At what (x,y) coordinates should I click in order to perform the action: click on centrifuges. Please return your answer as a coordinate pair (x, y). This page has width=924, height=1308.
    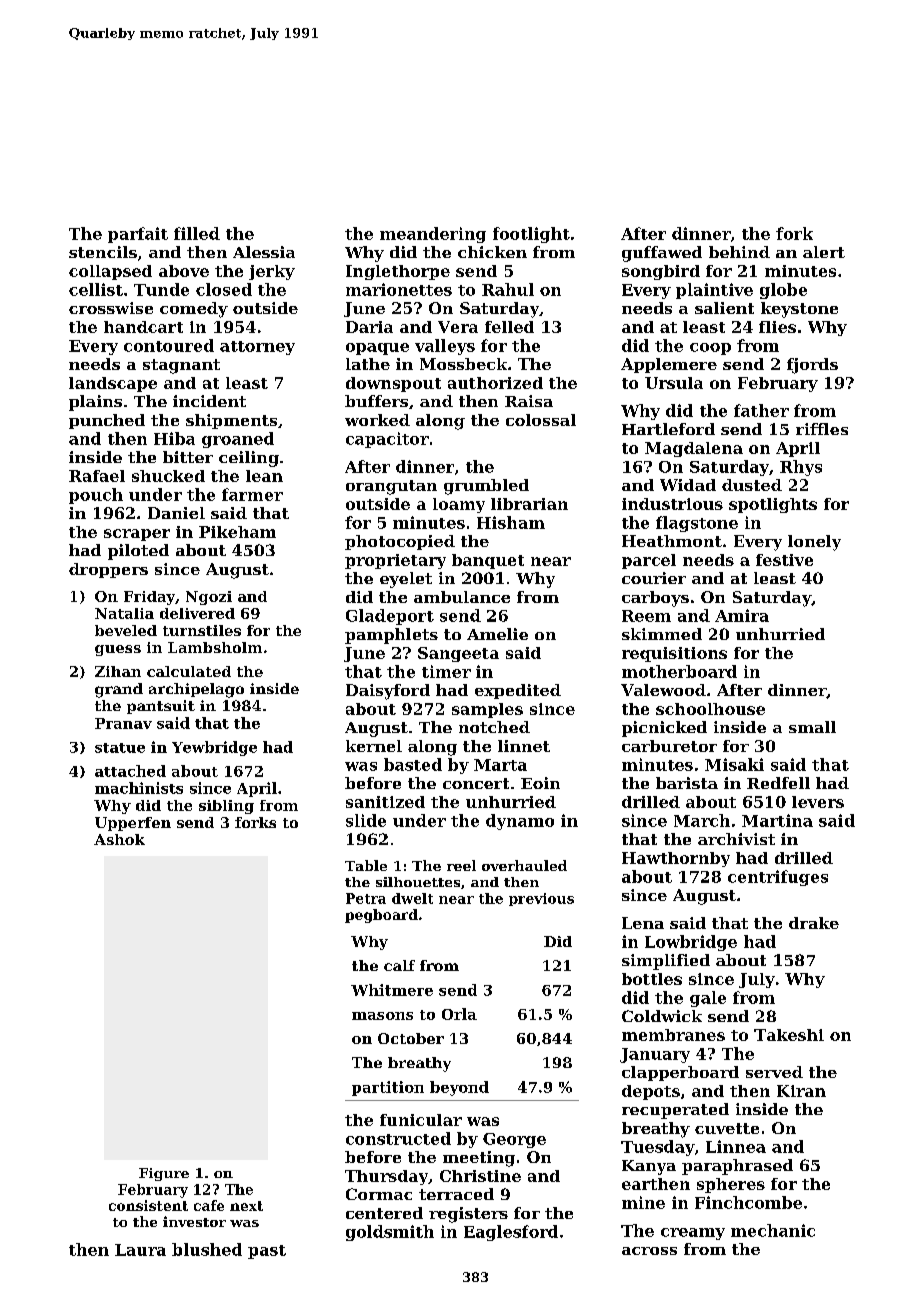
    Looking at the image, I should click on (778, 878).
